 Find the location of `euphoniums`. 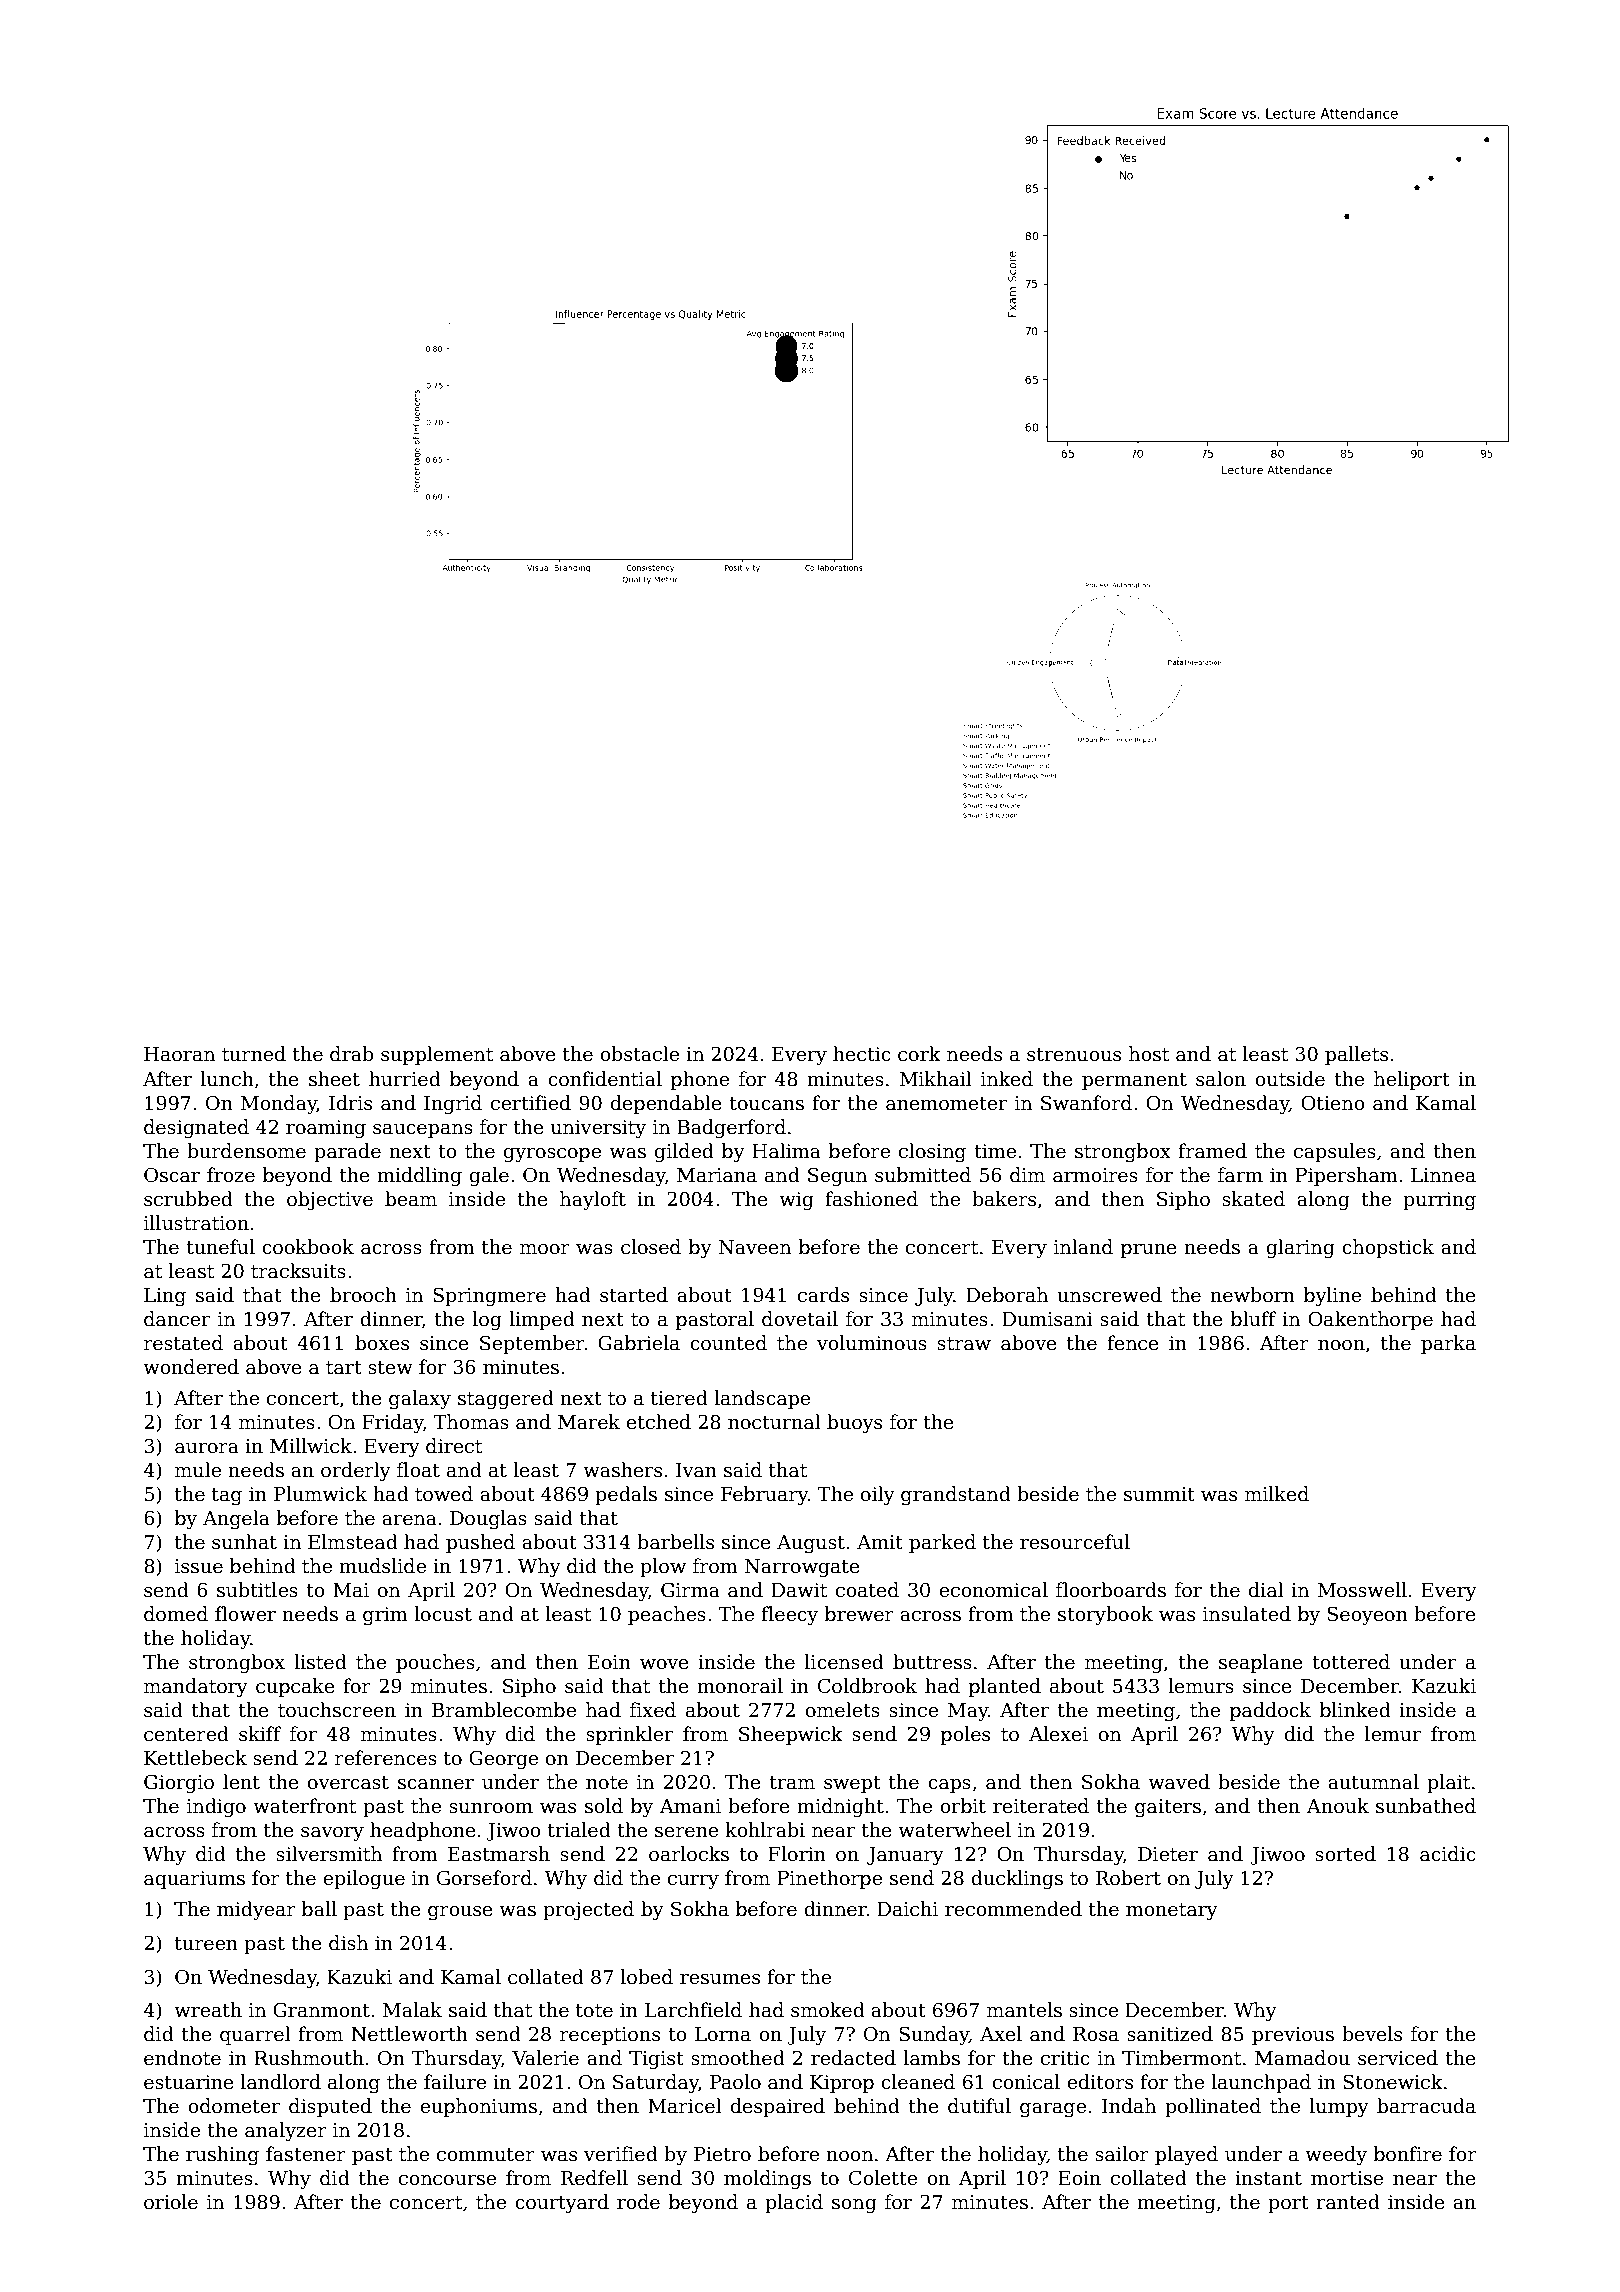

euphoniums is located at coordinates (478, 2107).
